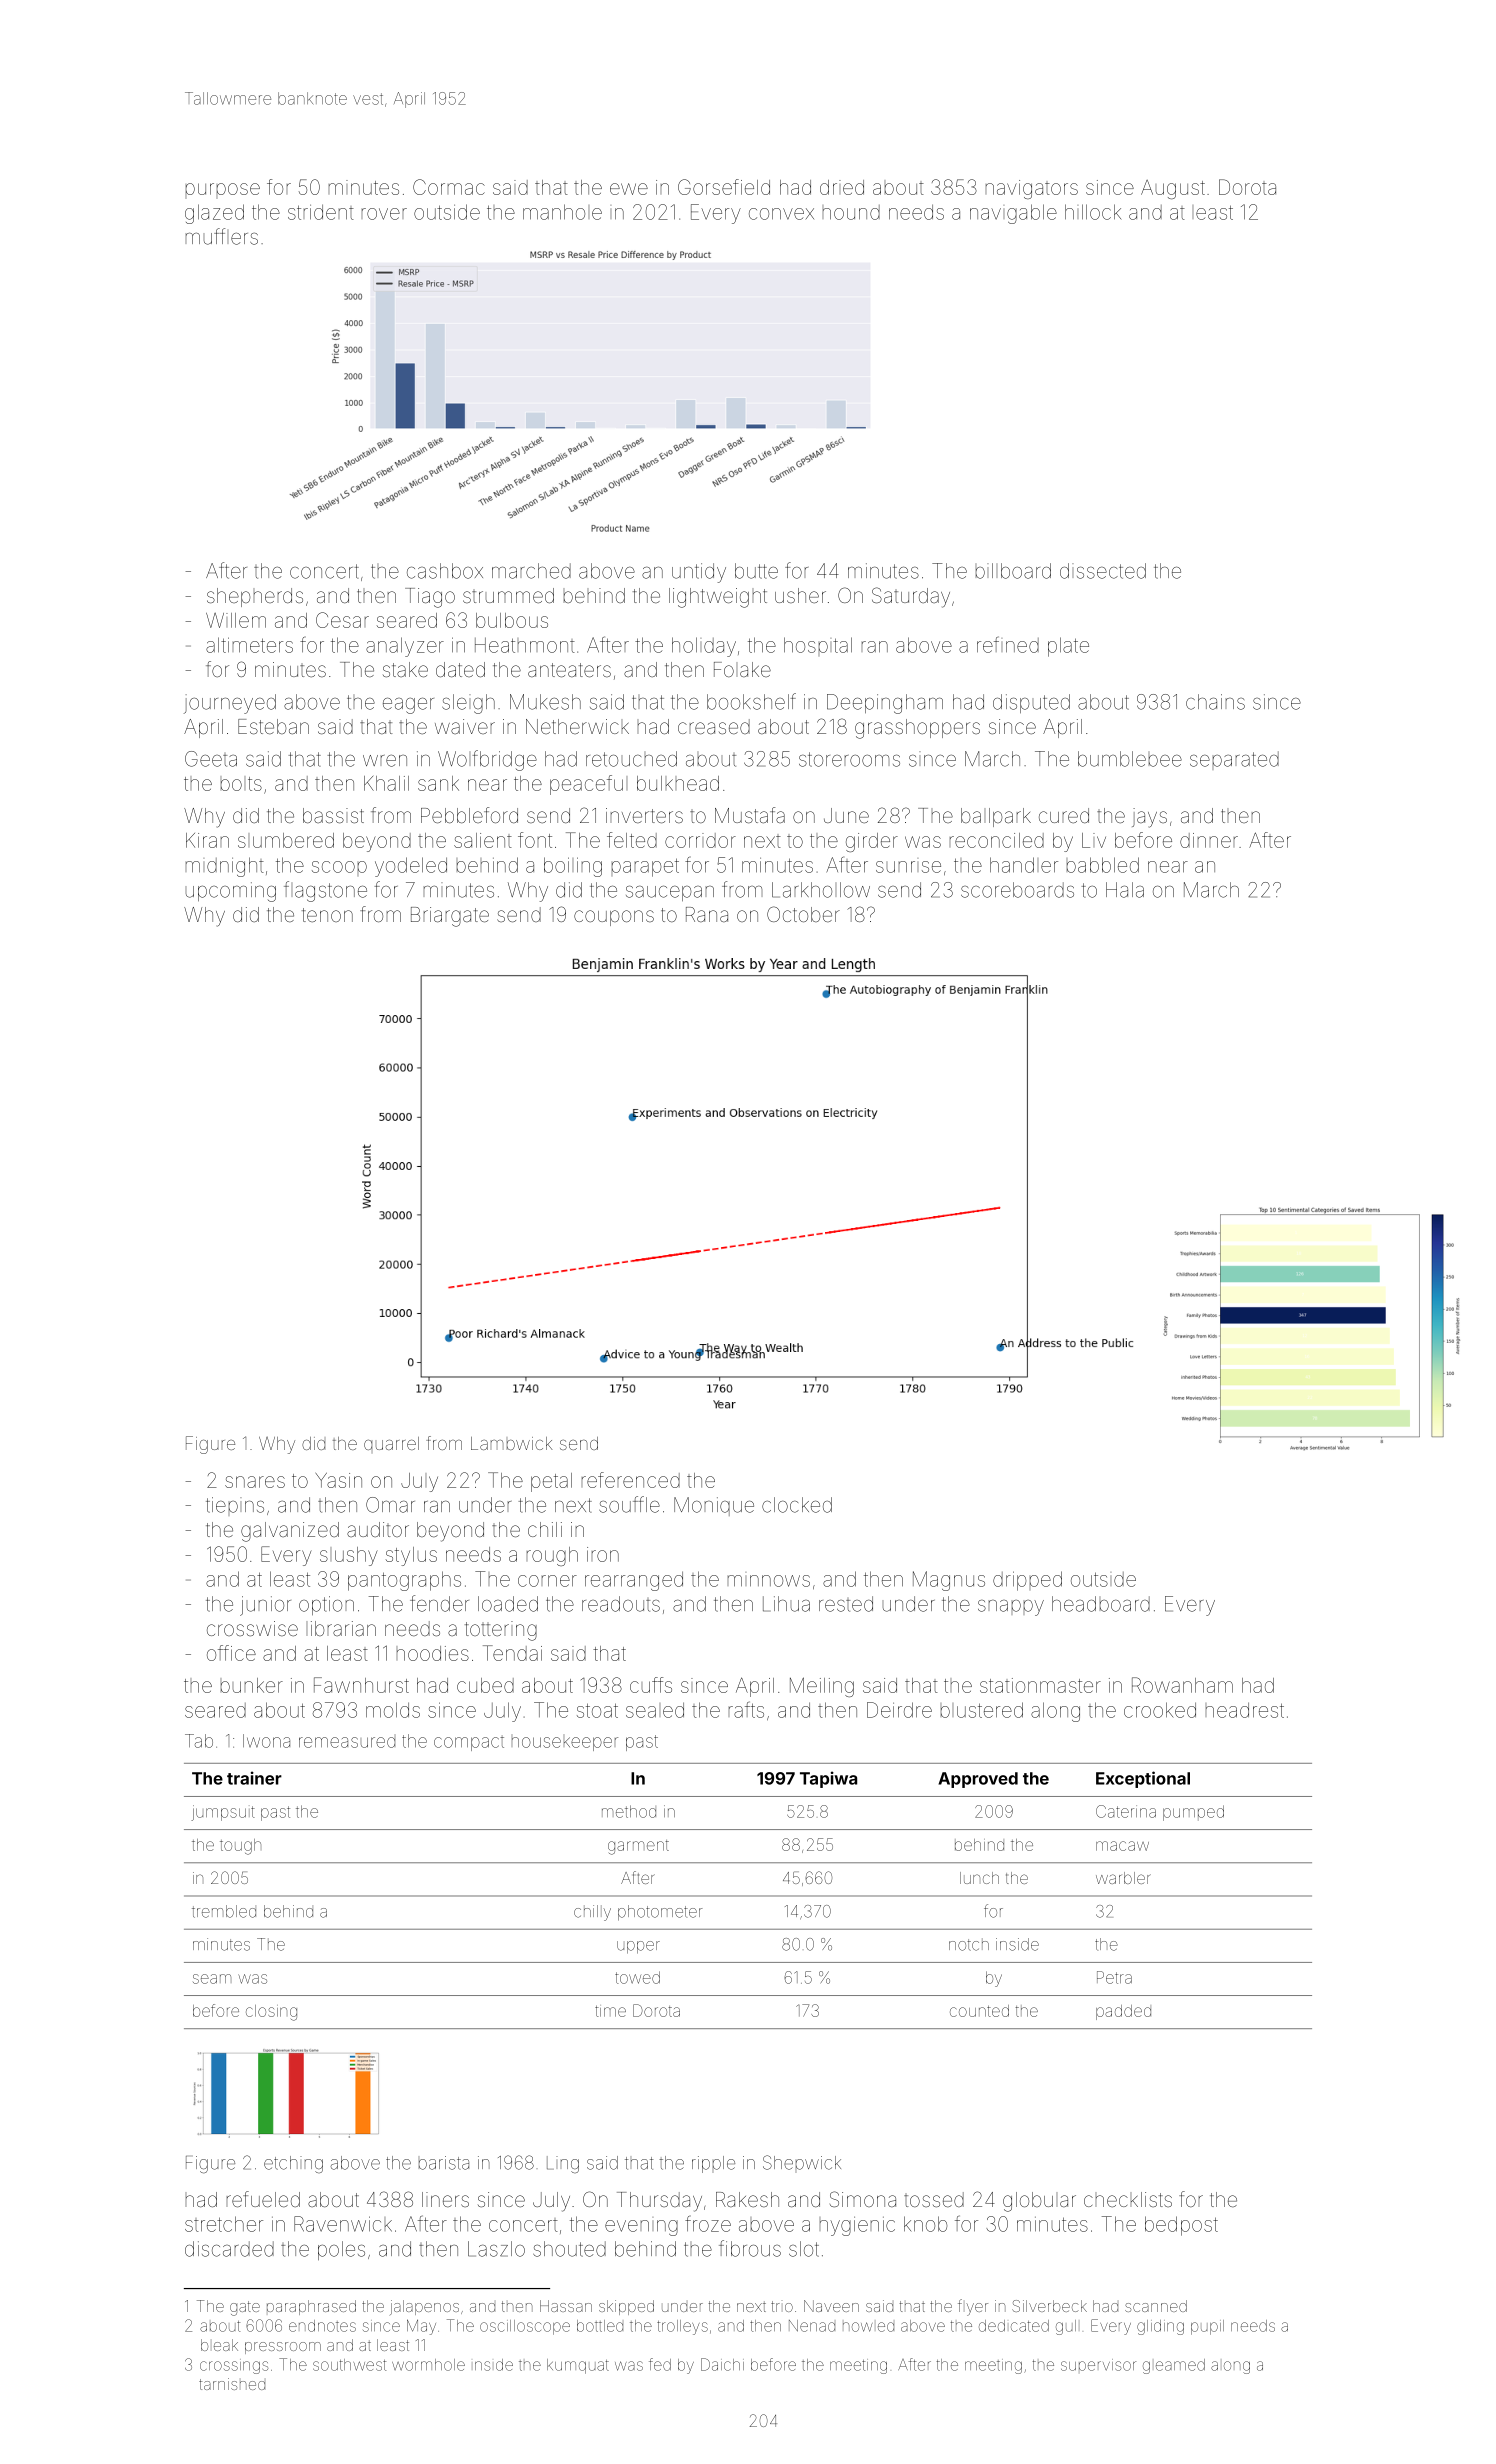 The height and width of the page is (2464, 1496). Describe the element at coordinates (255, 597) in the page. I see `shepherds` at that location.
